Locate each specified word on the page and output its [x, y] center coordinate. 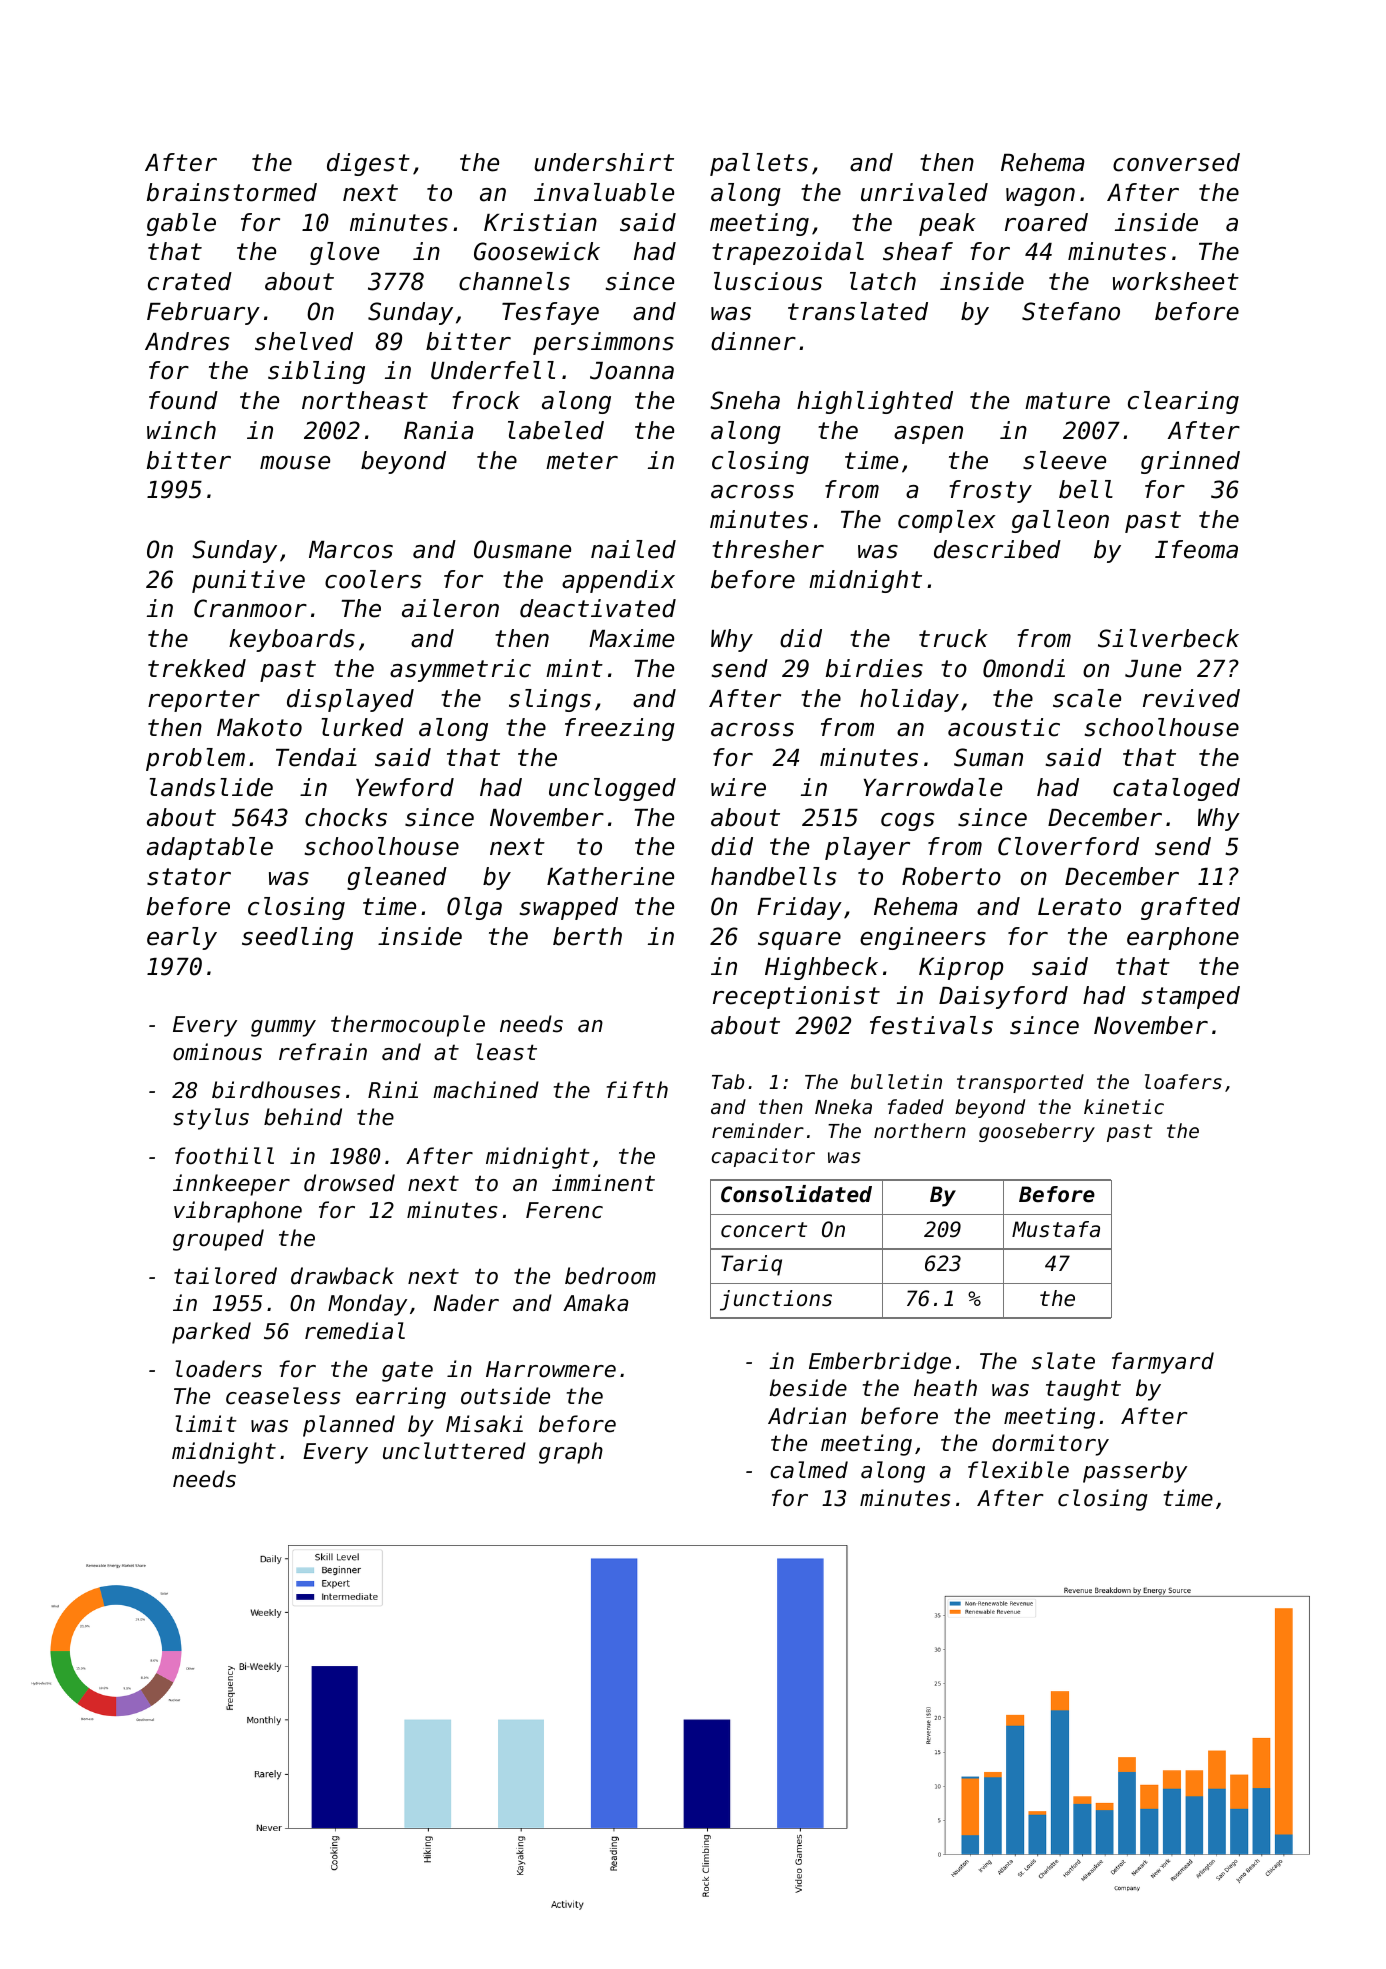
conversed [1176, 162]
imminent [603, 1183]
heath [945, 1388]
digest [368, 164]
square [799, 941]
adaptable [210, 848]
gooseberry [1037, 1132]
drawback [342, 1276]
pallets [759, 164]
